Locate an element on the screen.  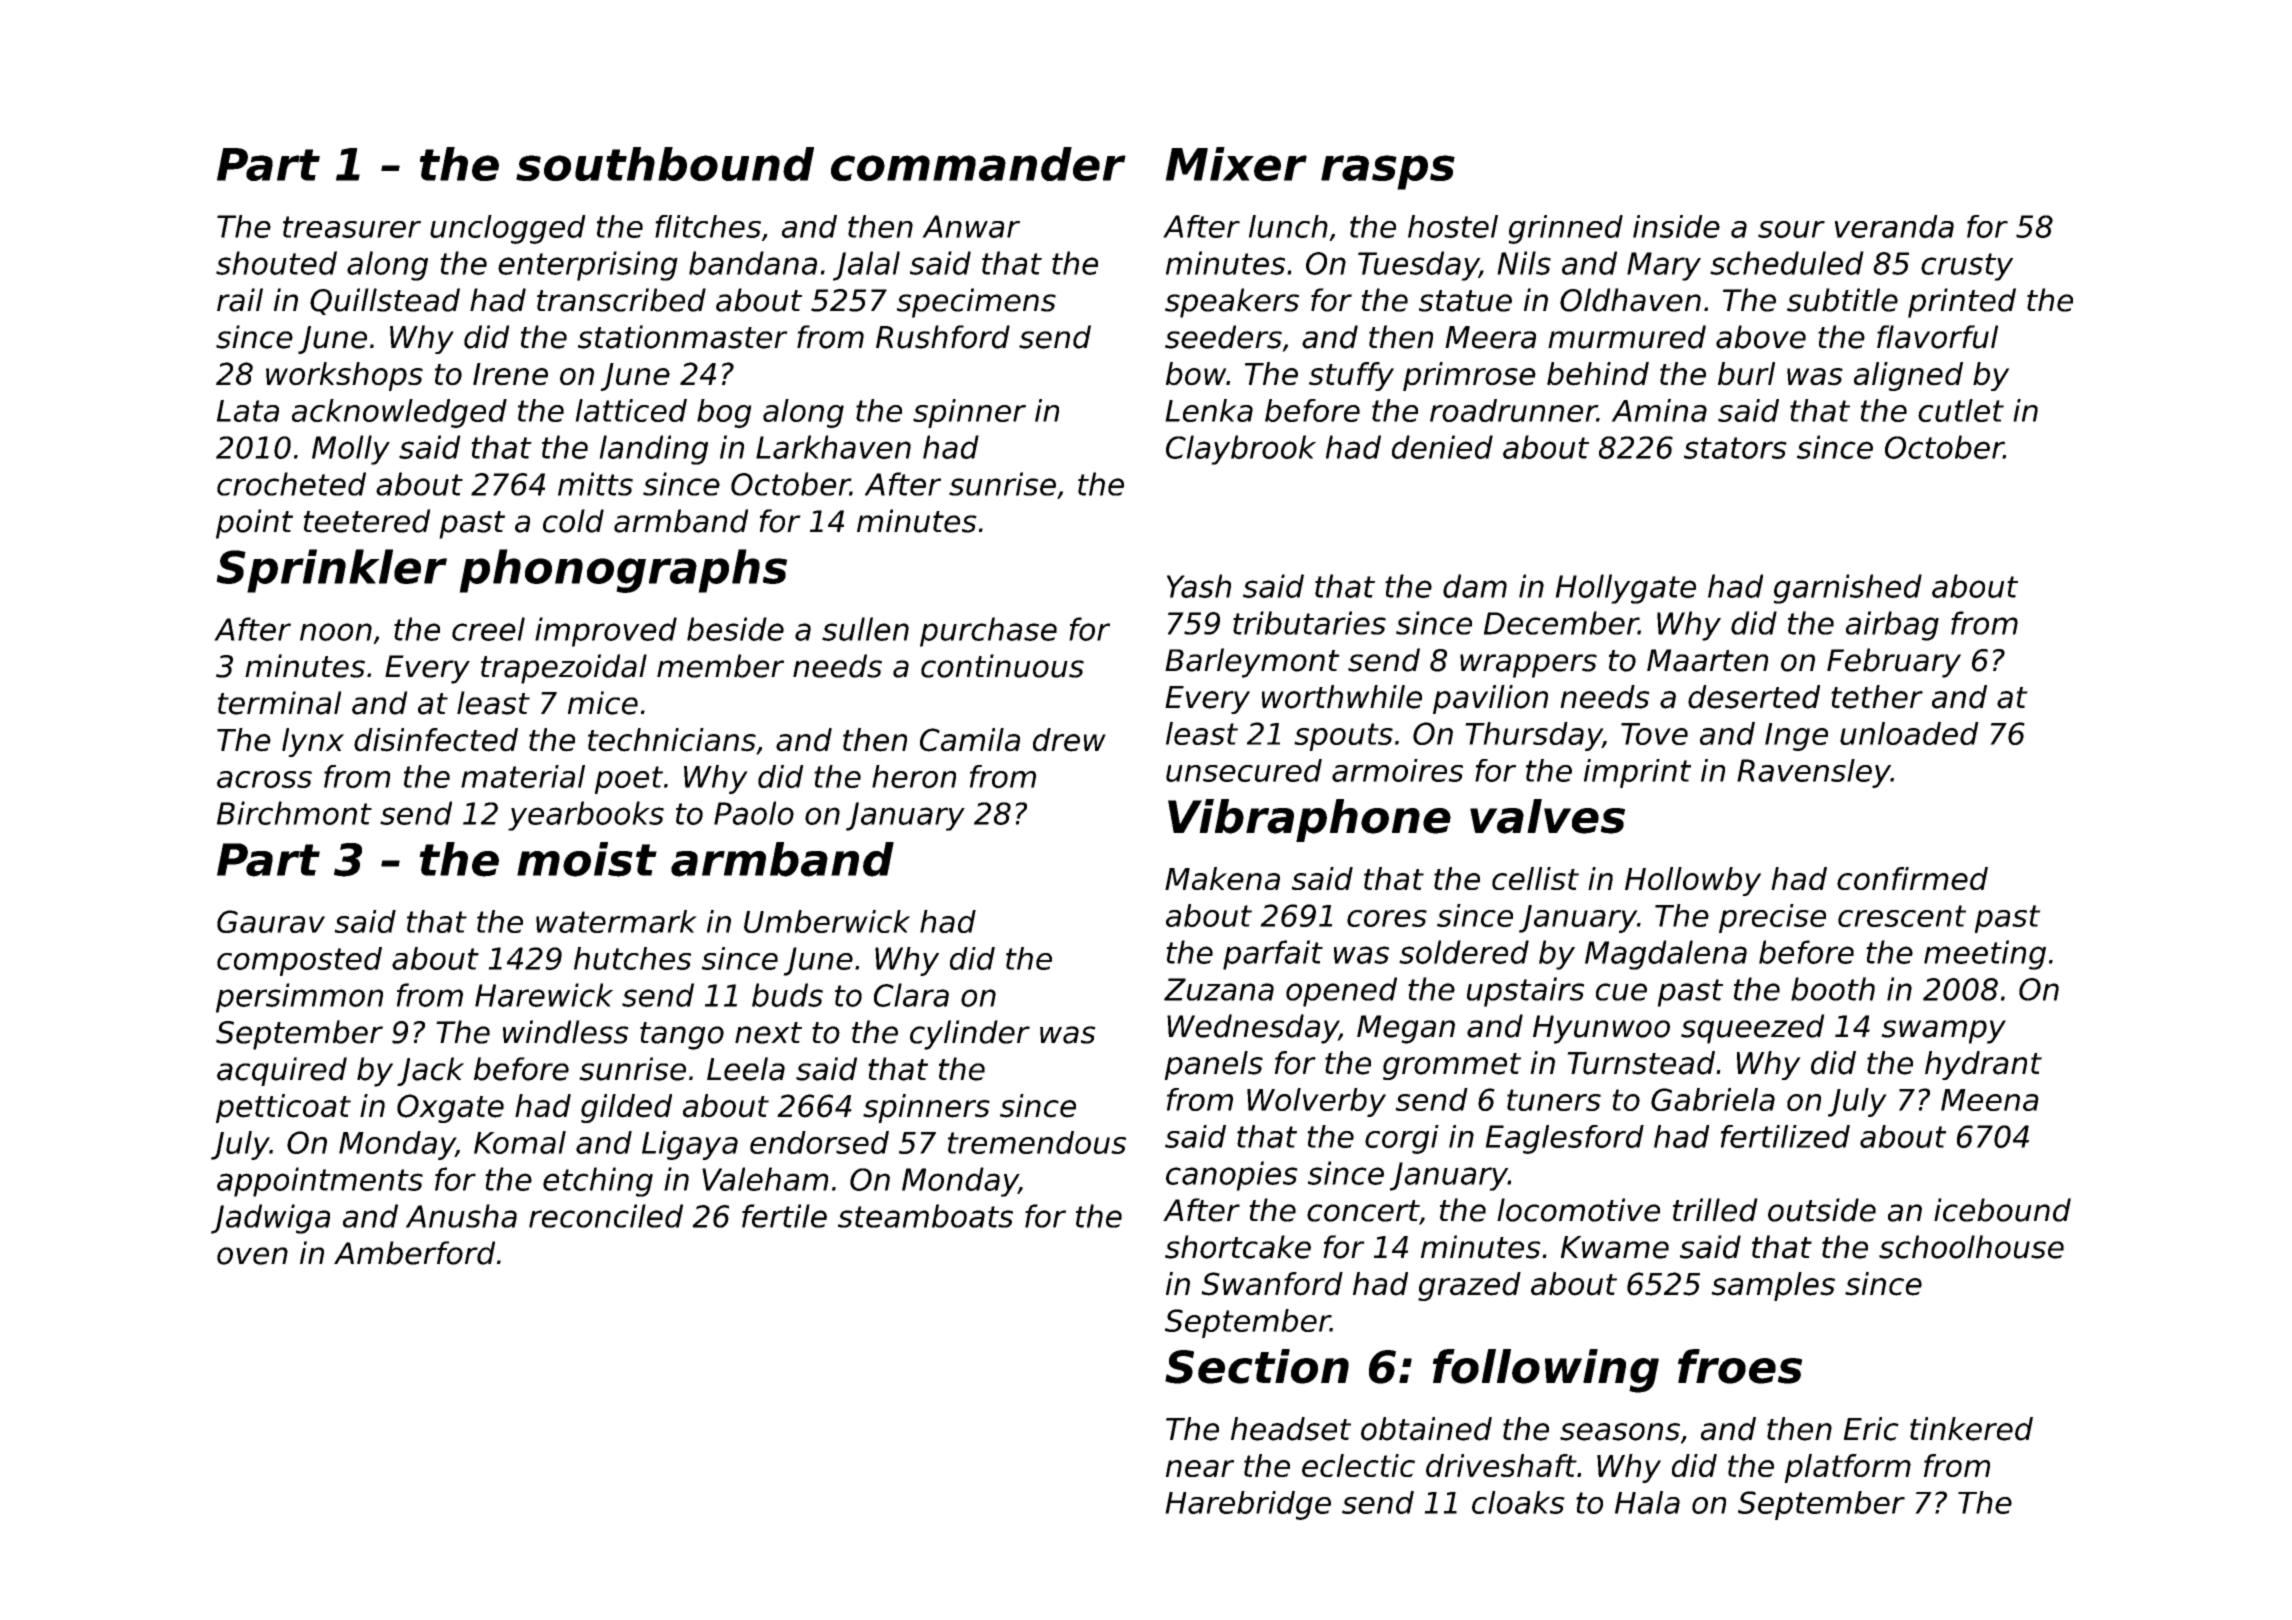
near is located at coordinates (1200, 1468).
